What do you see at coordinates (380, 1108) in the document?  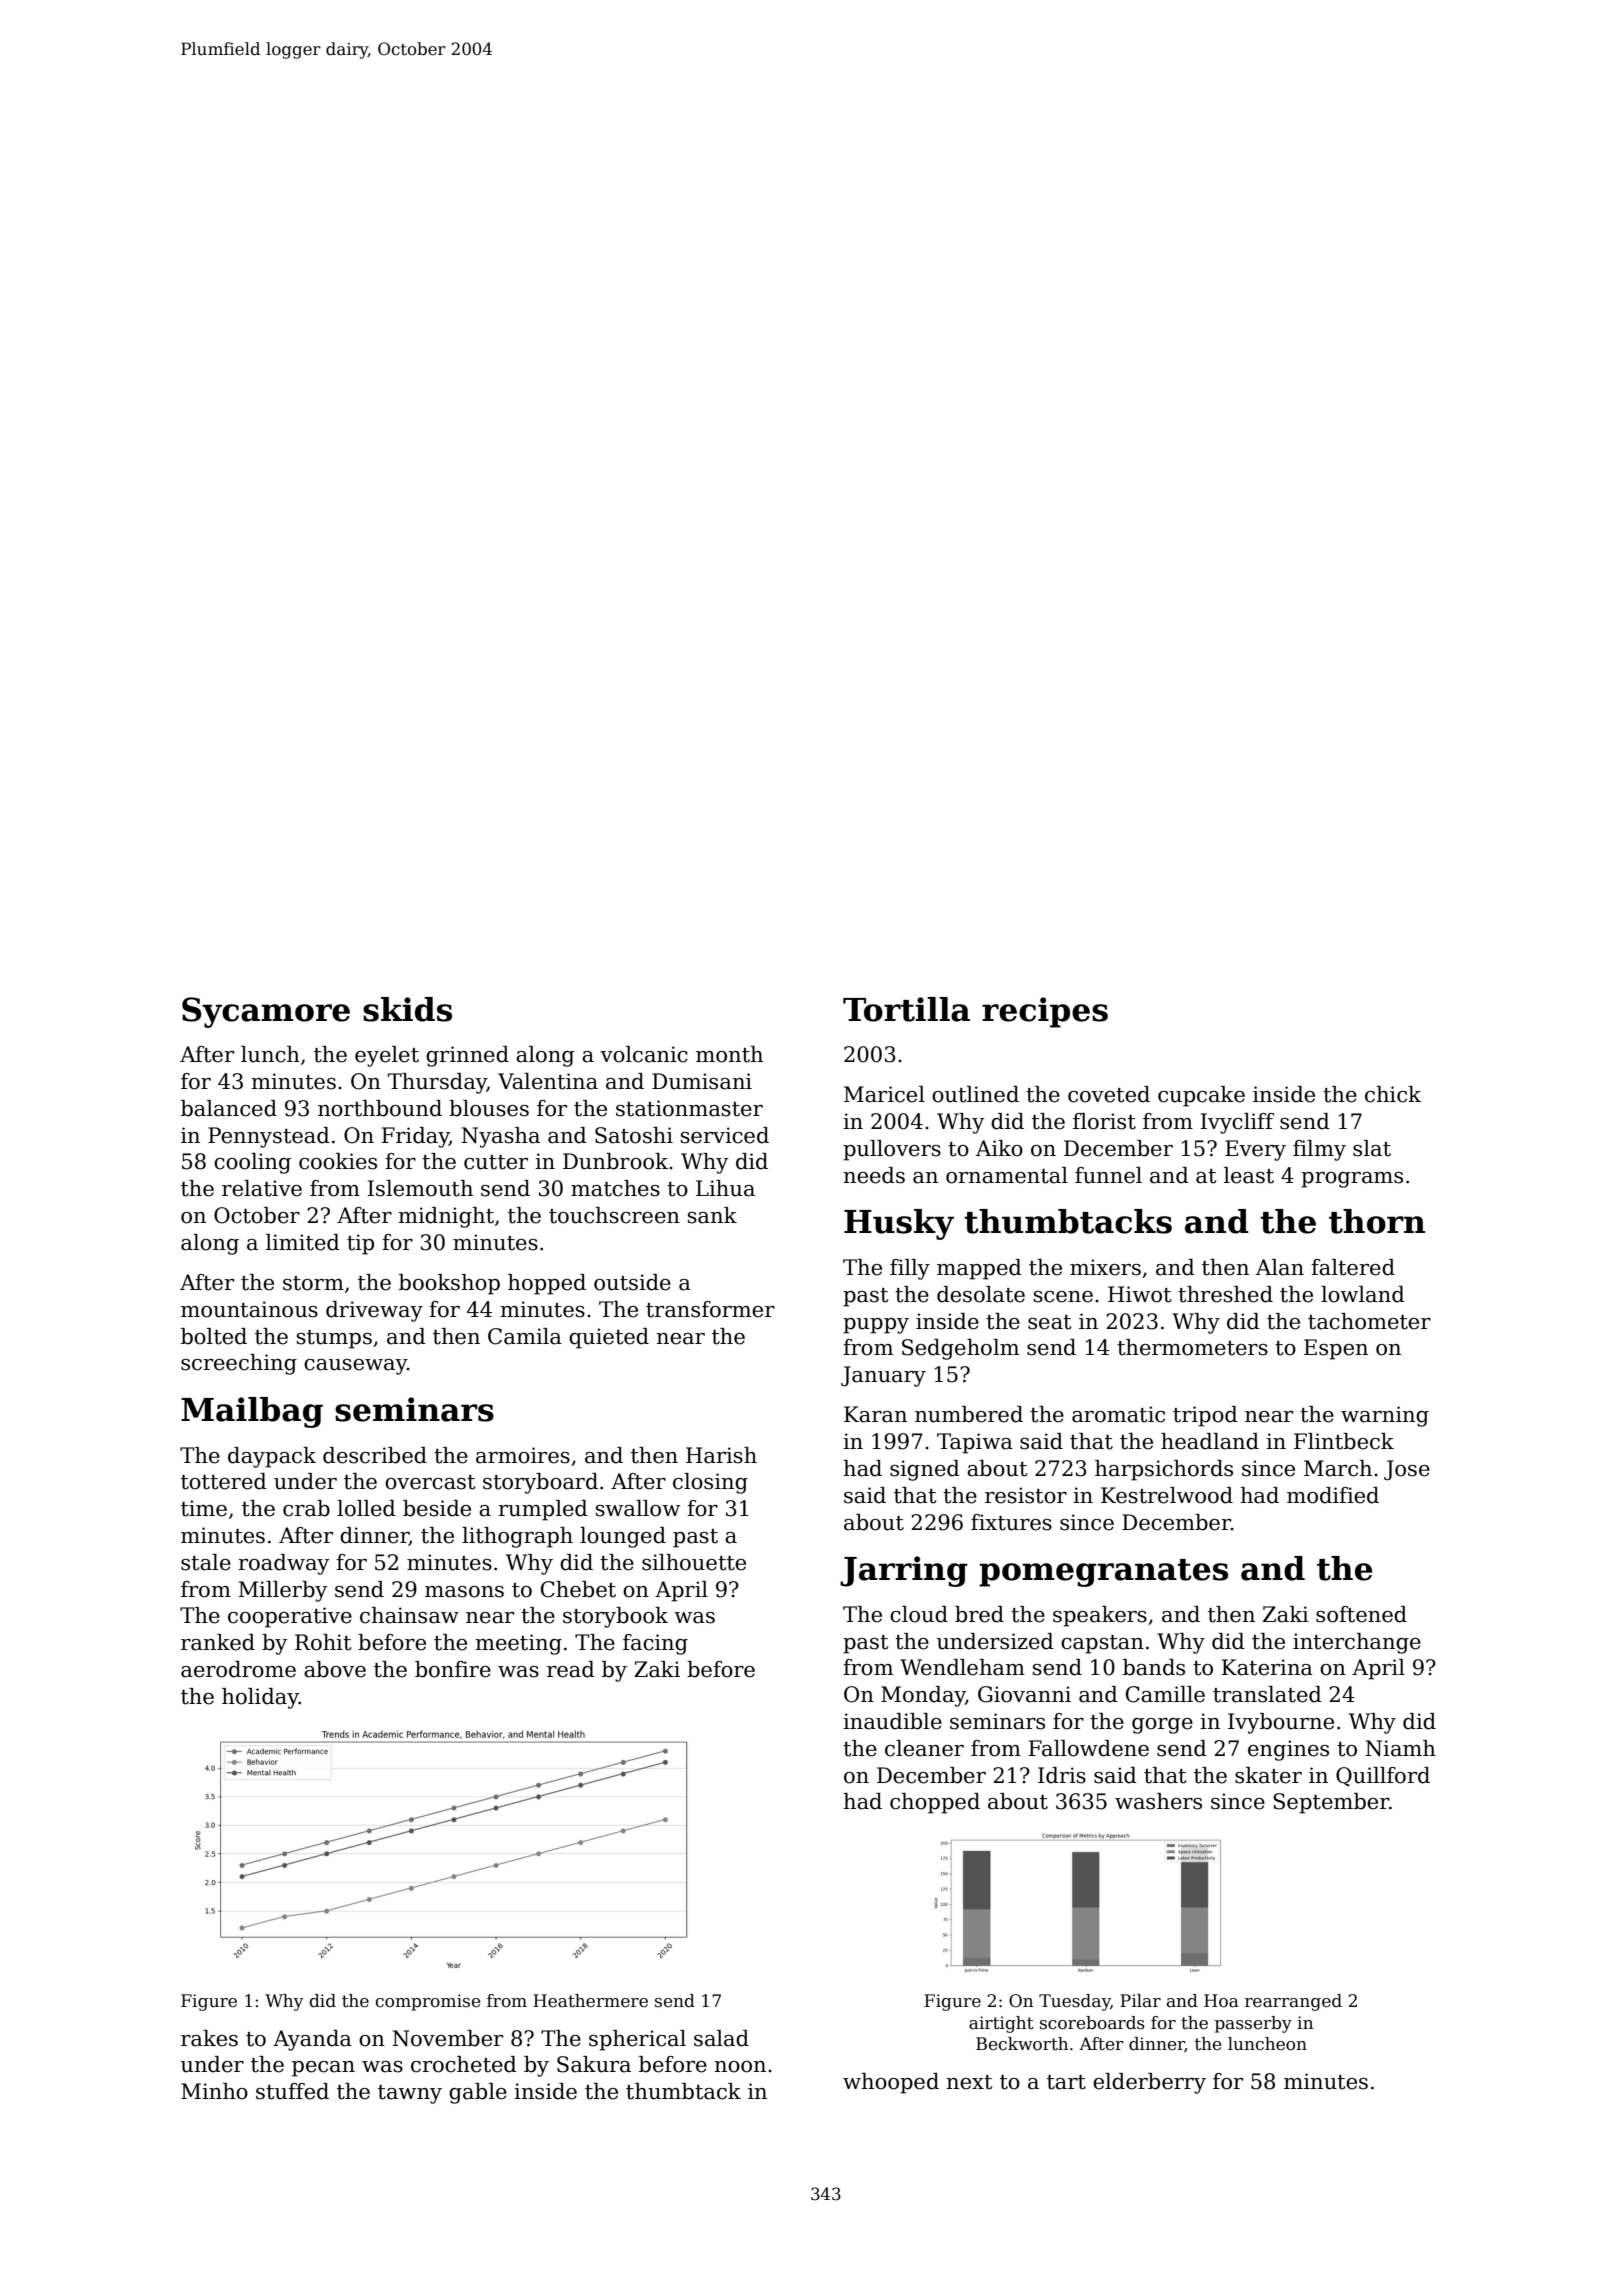 I see `northbound` at bounding box center [380, 1108].
